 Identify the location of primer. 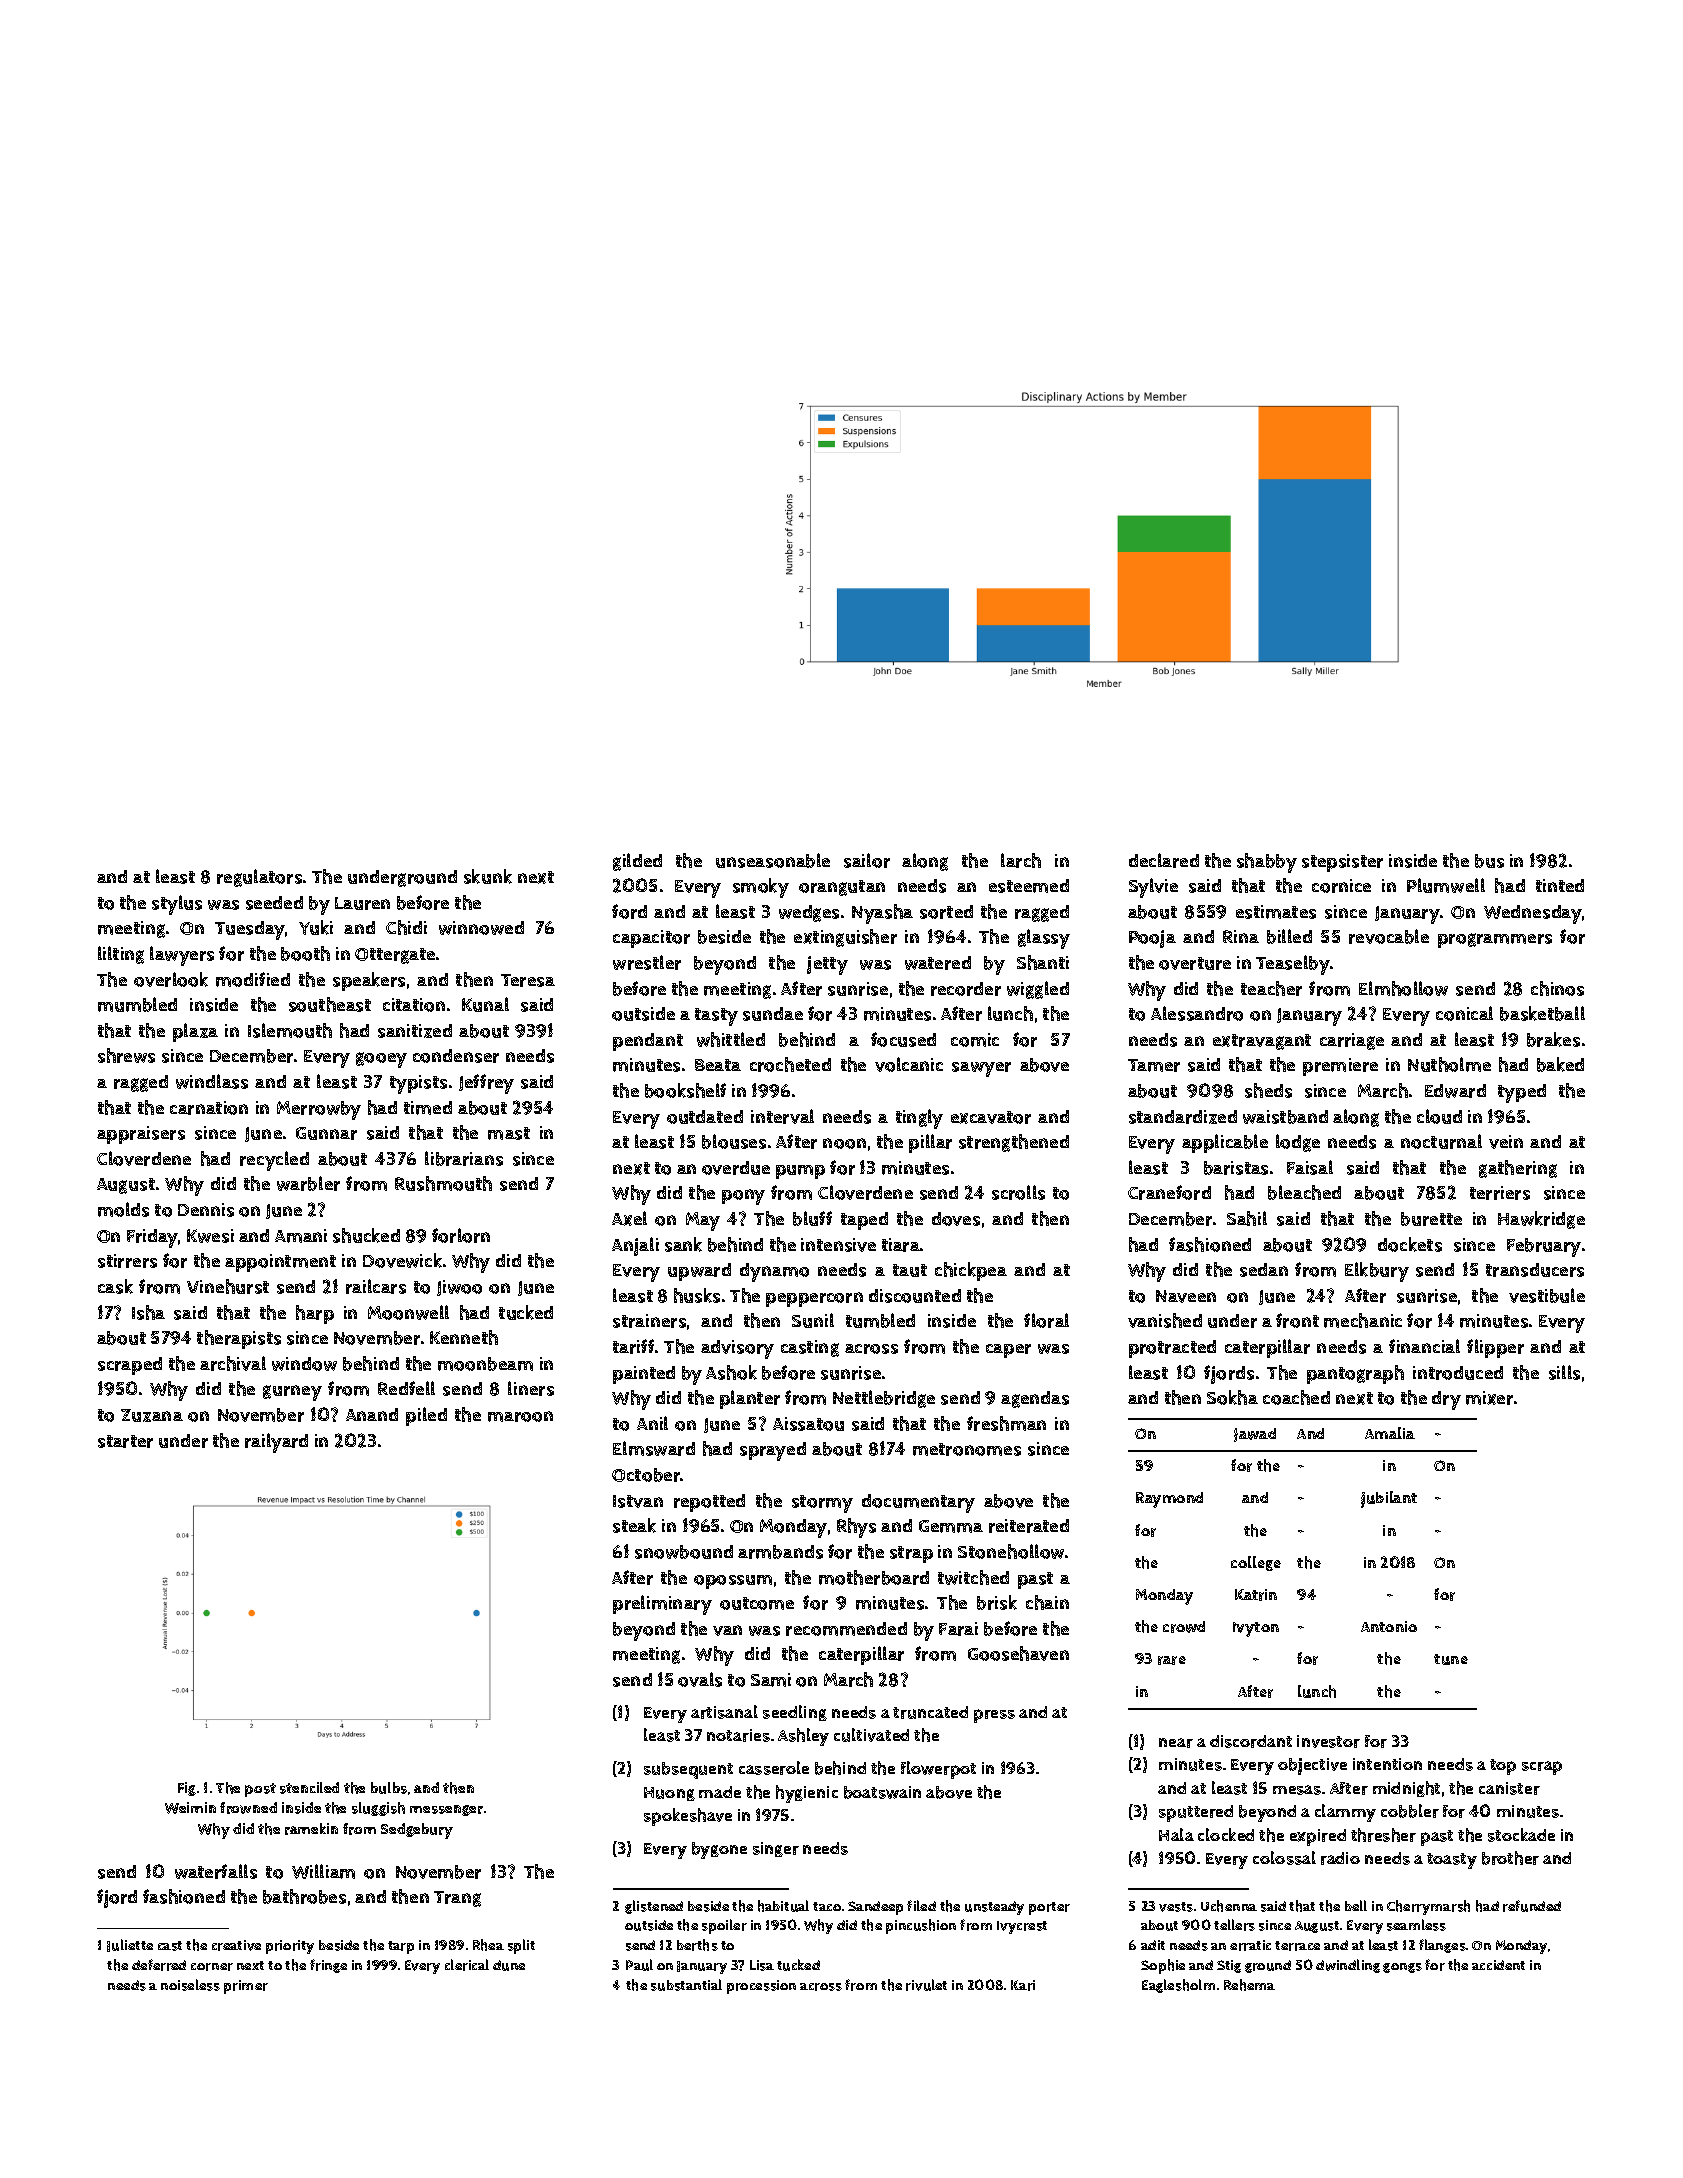
(246, 1987).
